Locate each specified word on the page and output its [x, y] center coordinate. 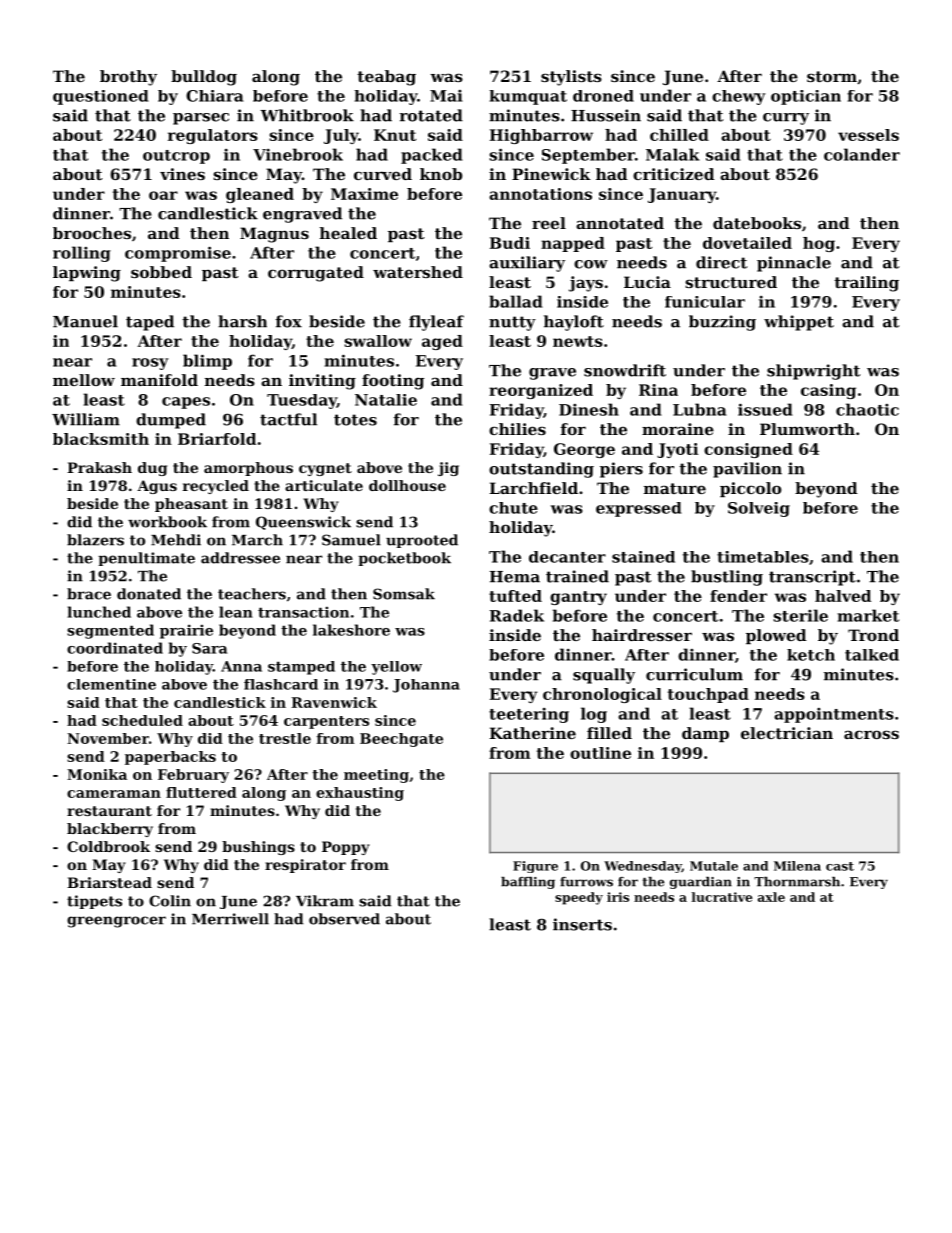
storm [832, 76]
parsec [201, 119]
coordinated [115, 648]
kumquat [528, 97]
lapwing [87, 274]
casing [828, 391]
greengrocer [116, 922]
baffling [528, 883]
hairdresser [642, 635]
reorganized [541, 391]
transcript [812, 578]
